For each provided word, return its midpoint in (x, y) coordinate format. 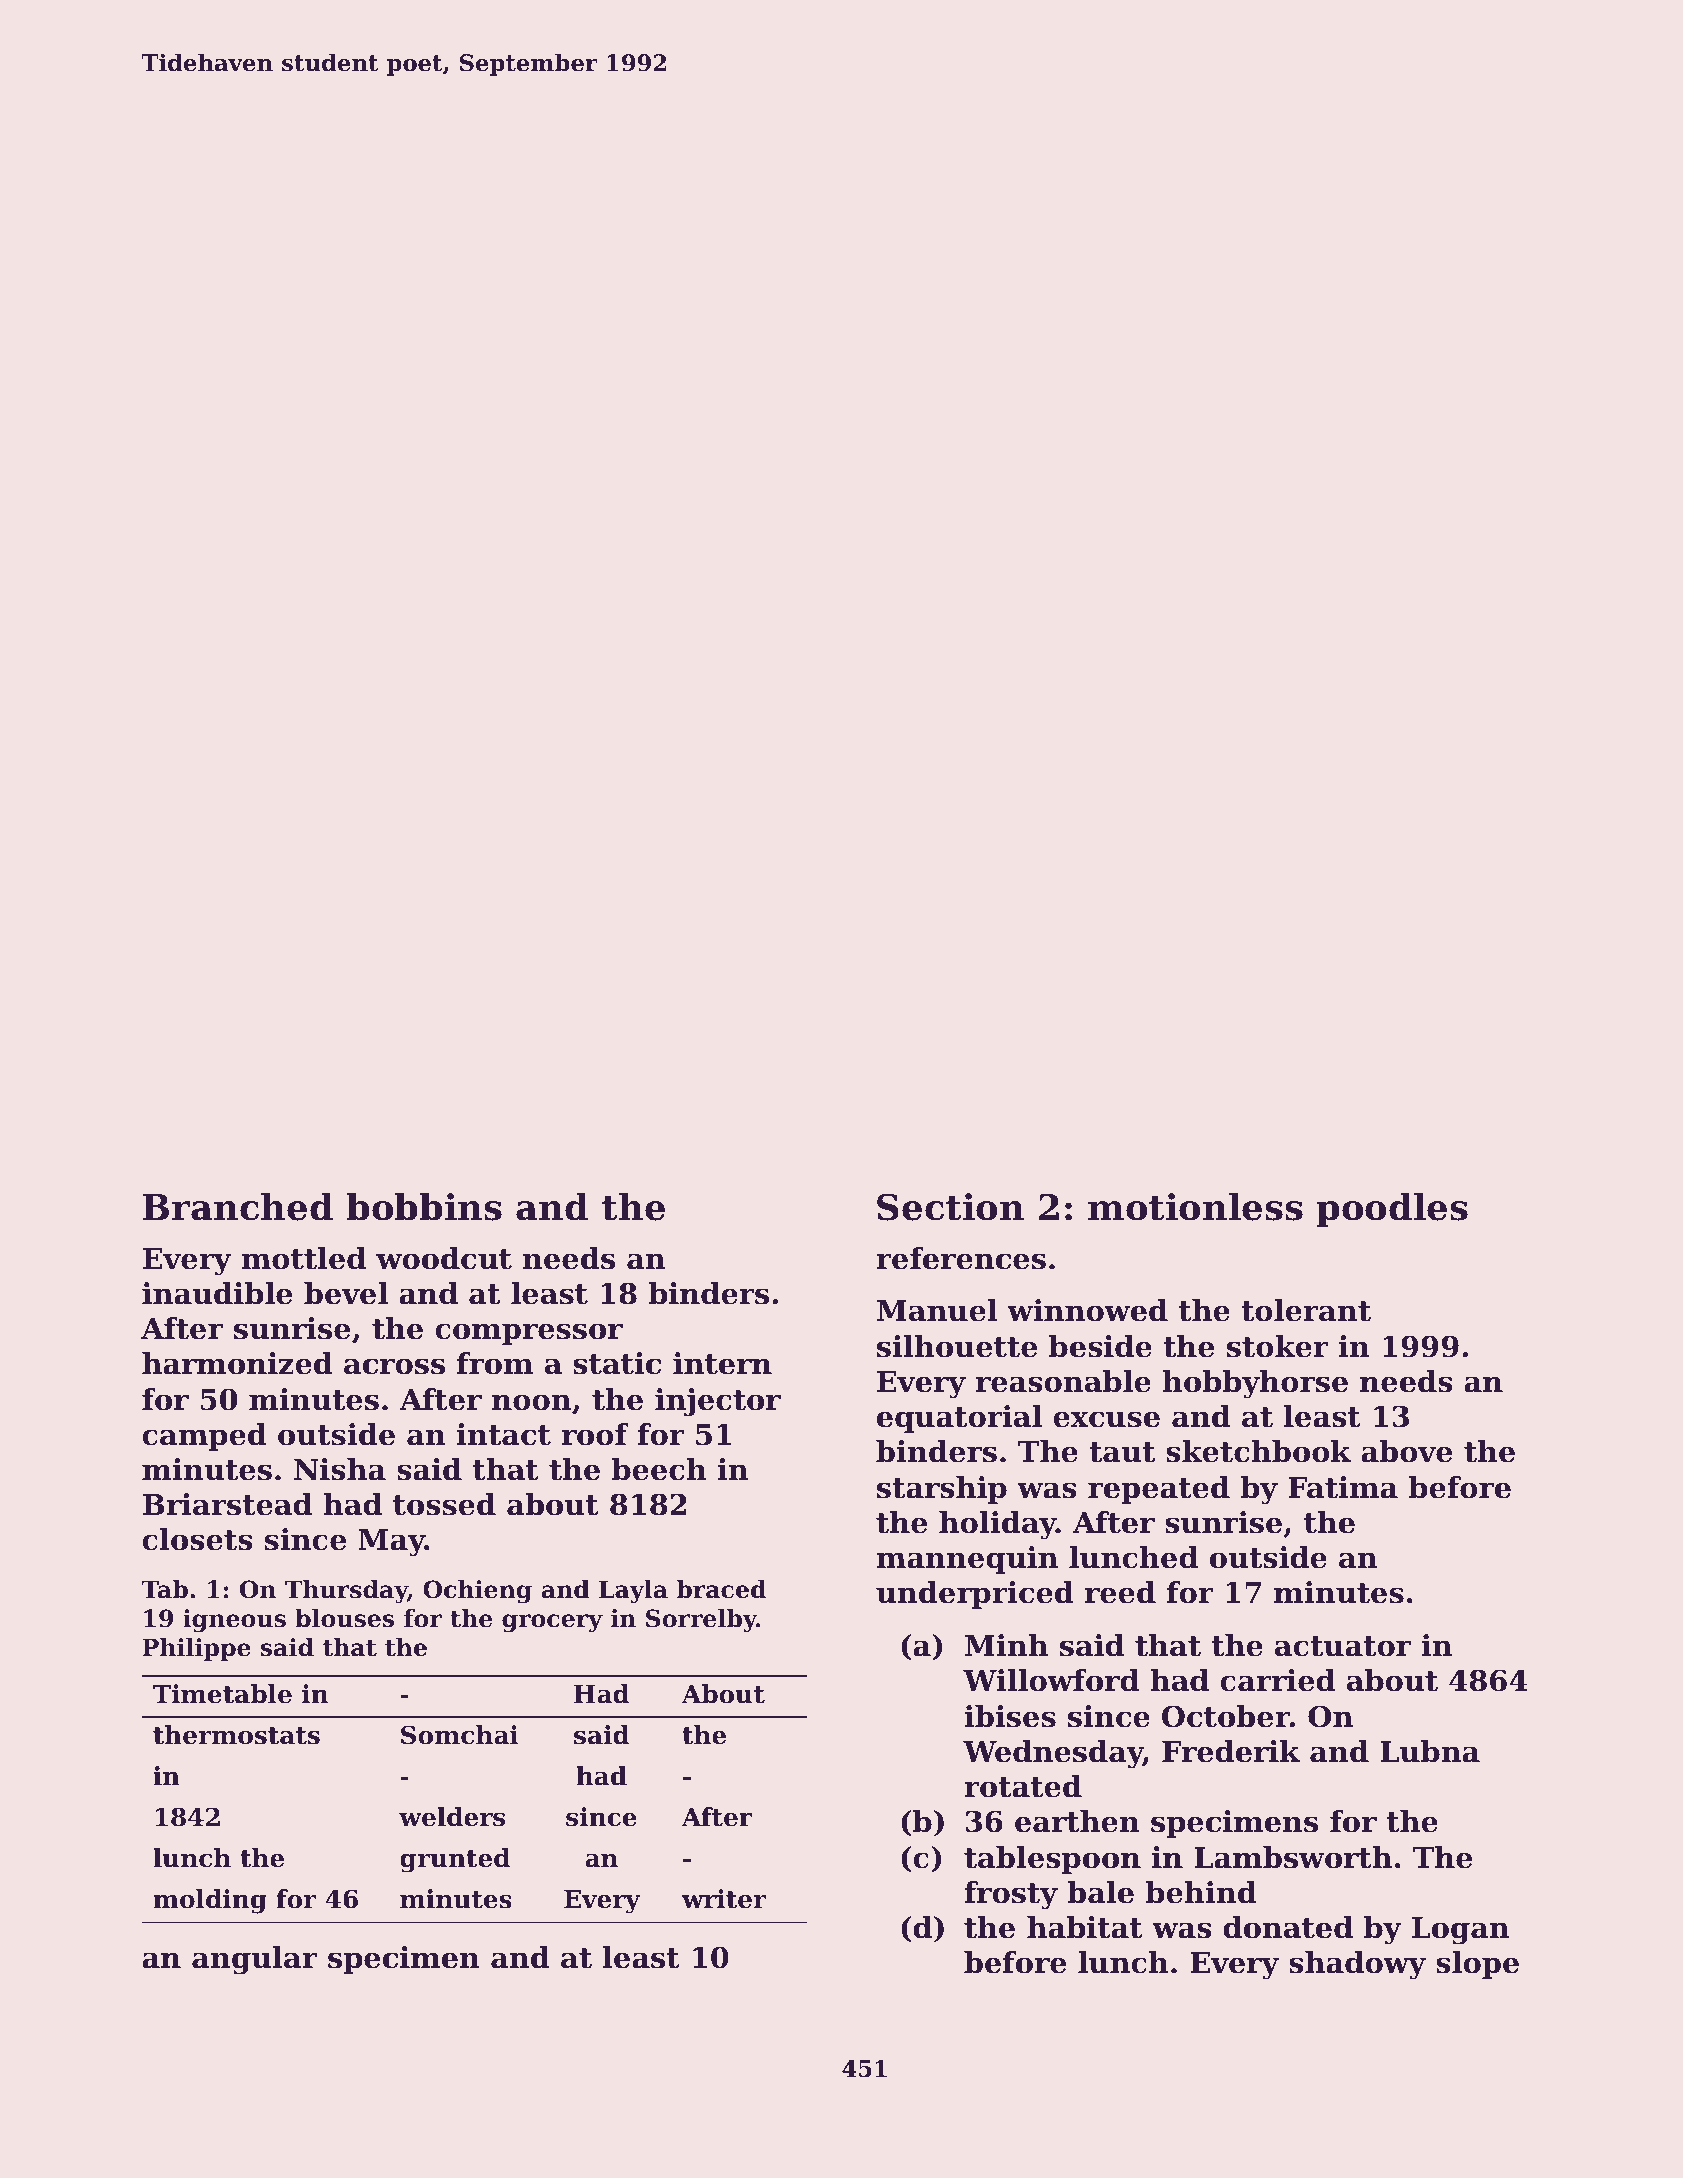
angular (255, 1960)
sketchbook (1258, 1451)
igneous (234, 1620)
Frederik (1231, 1751)
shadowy (1357, 1965)
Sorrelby (701, 1620)
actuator (1343, 1646)
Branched (237, 1207)
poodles (1392, 1210)
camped (204, 1437)
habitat (1085, 1927)
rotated (1023, 1786)
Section (950, 1207)
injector (718, 1402)
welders (452, 1817)
